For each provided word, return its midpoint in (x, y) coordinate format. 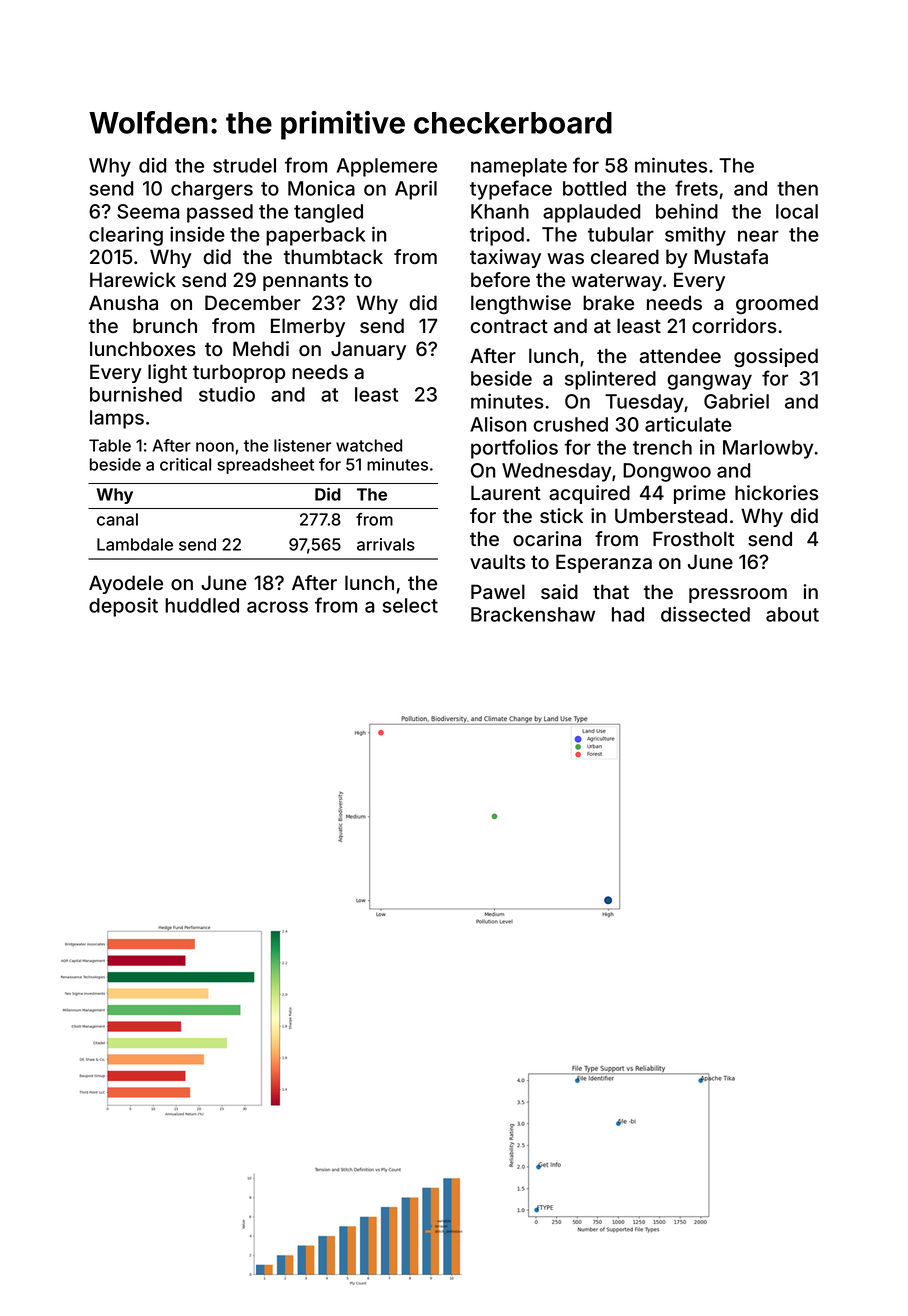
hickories (776, 492)
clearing (126, 236)
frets (696, 188)
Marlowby (768, 449)
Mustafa (731, 257)
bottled (594, 188)
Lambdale (135, 544)
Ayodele (126, 584)
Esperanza (604, 563)
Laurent (506, 493)
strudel (244, 165)
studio (227, 394)
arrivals (386, 544)
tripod (497, 236)
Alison (498, 424)
